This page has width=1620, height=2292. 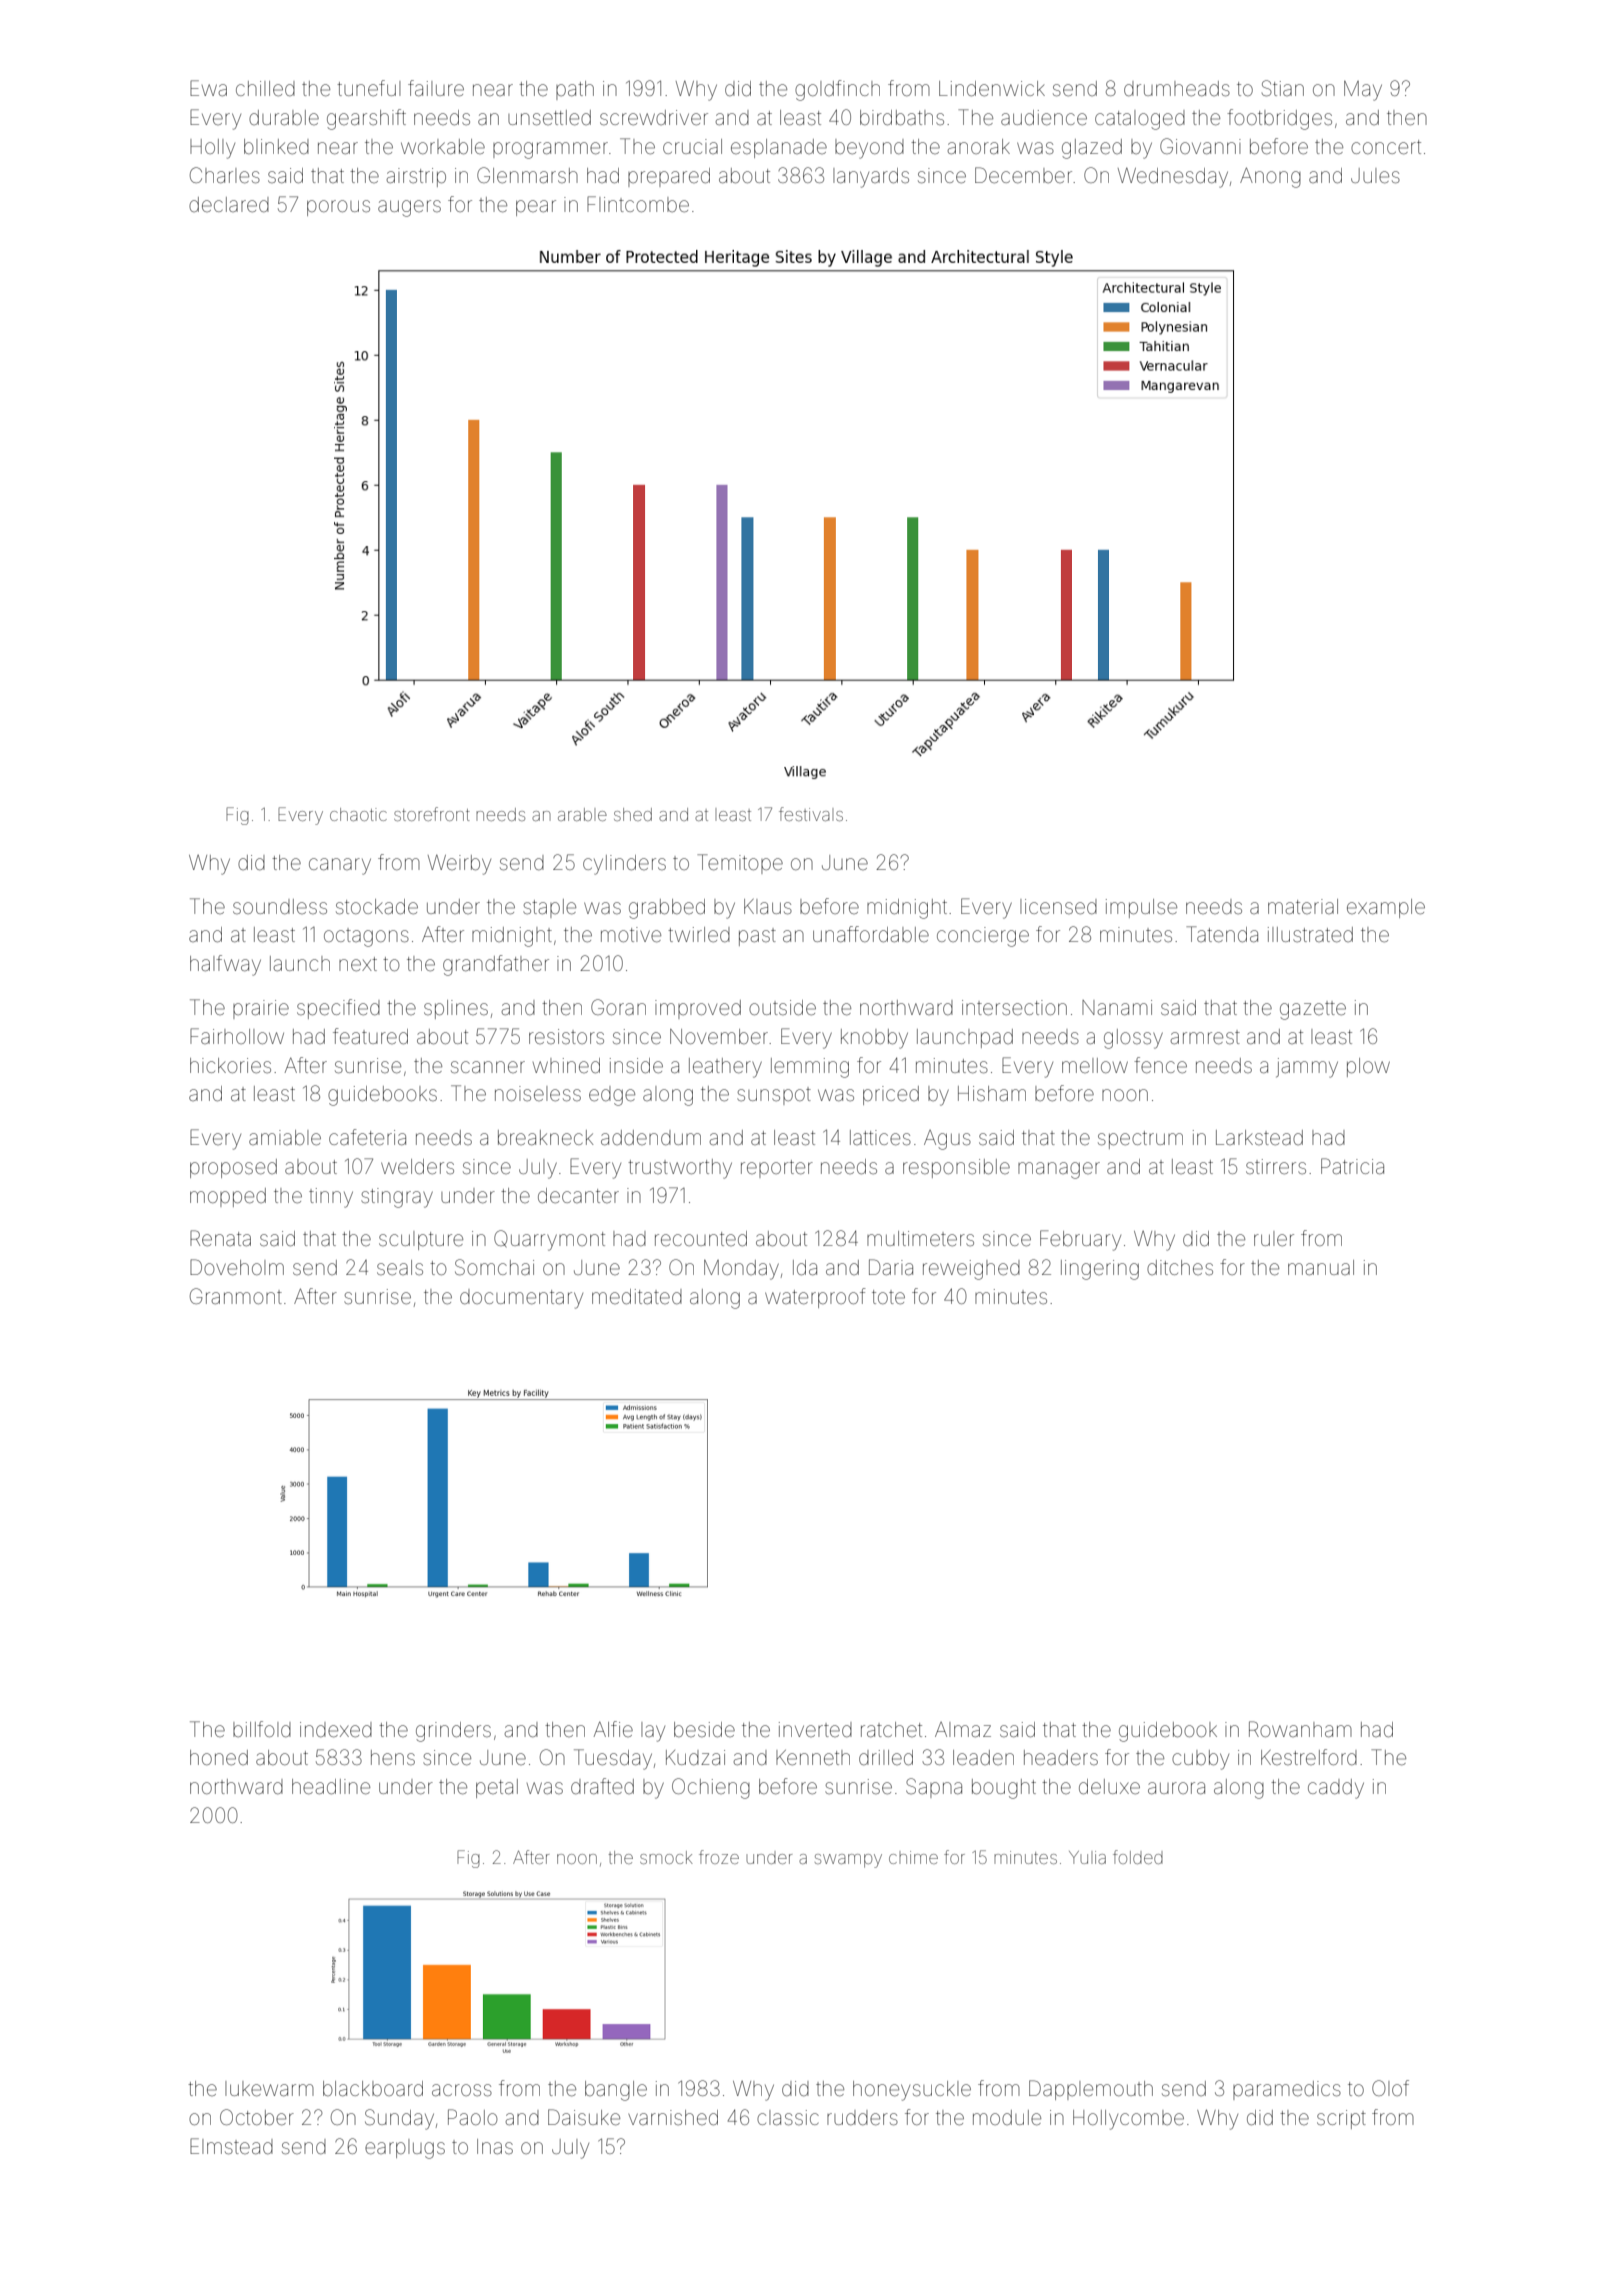 What do you see at coordinates (1352, 1166) in the page?
I see `Patricia` at bounding box center [1352, 1166].
